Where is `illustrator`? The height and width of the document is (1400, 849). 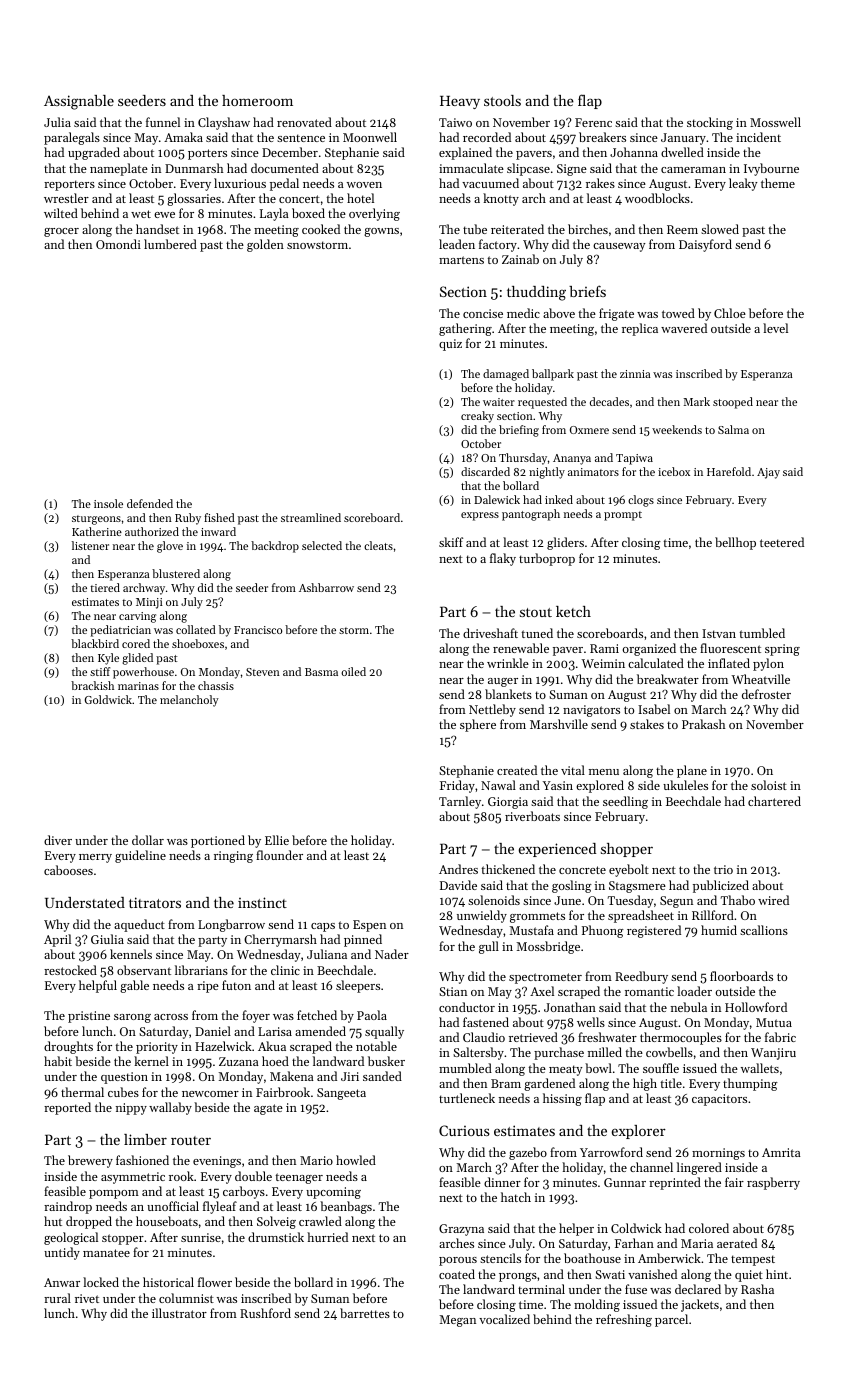
illustrator is located at coordinates (179, 1313).
